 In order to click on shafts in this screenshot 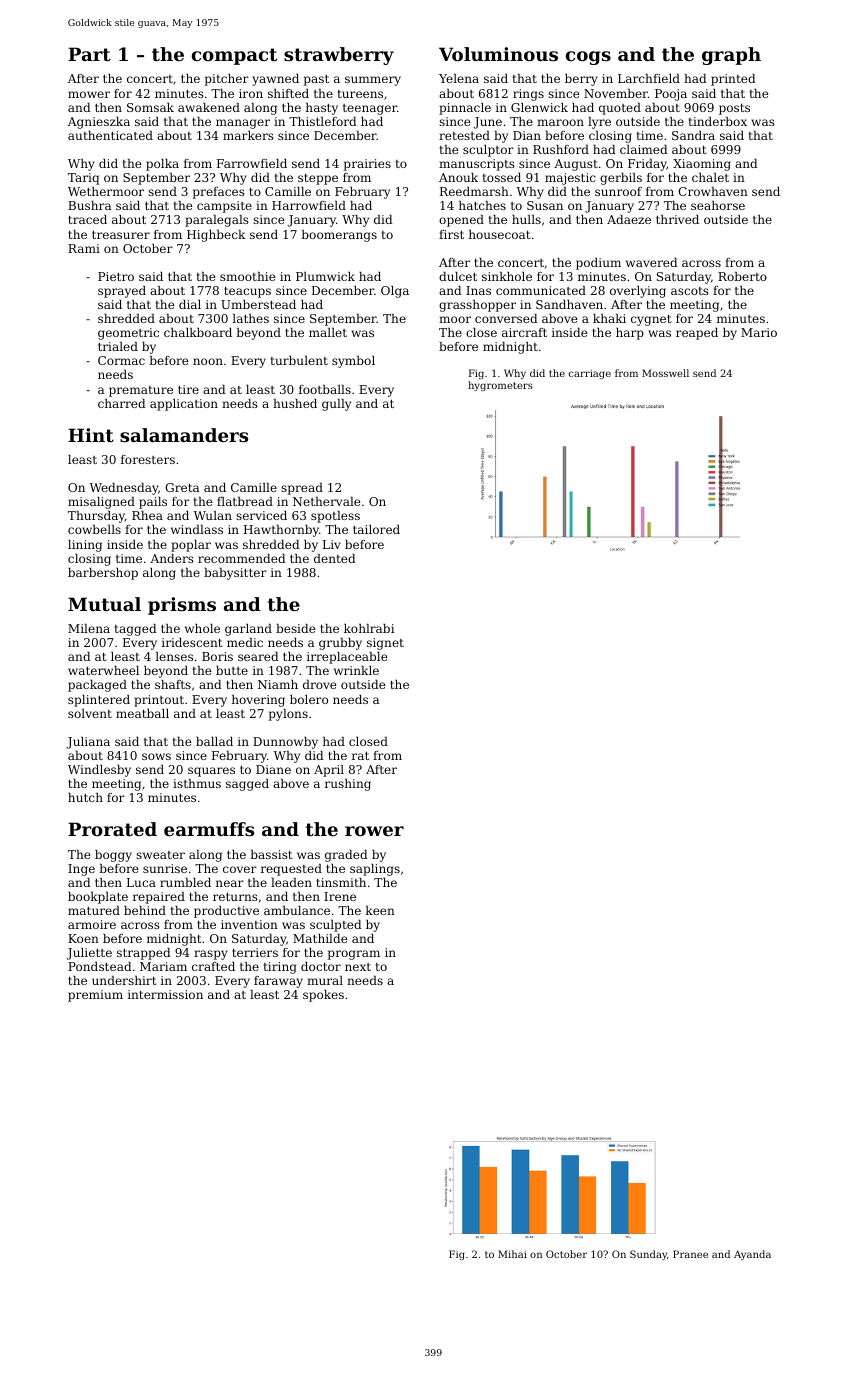, I will do `click(173, 684)`.
